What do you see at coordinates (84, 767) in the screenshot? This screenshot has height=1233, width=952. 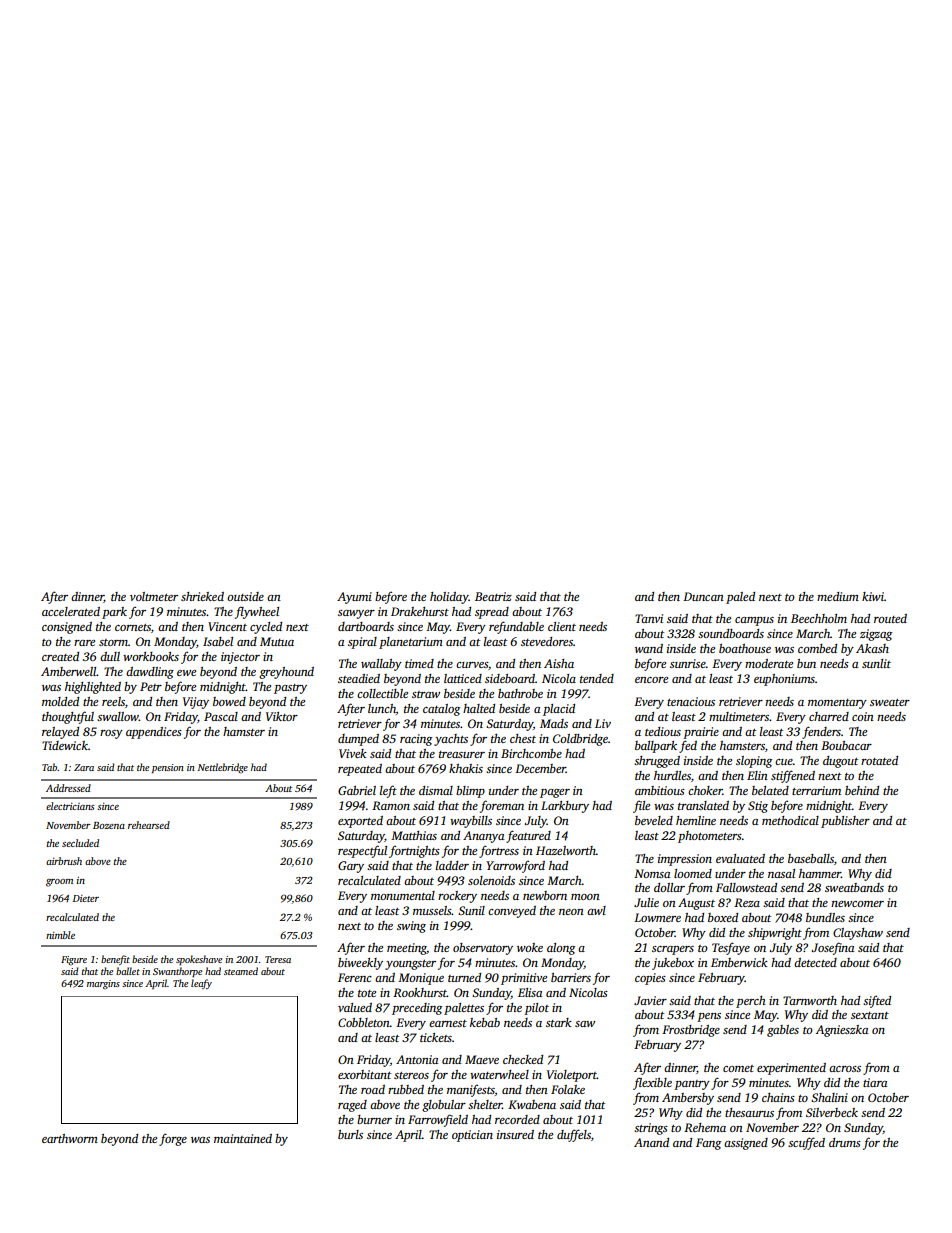 I see `Zara` at bounding box center [84, 767].
